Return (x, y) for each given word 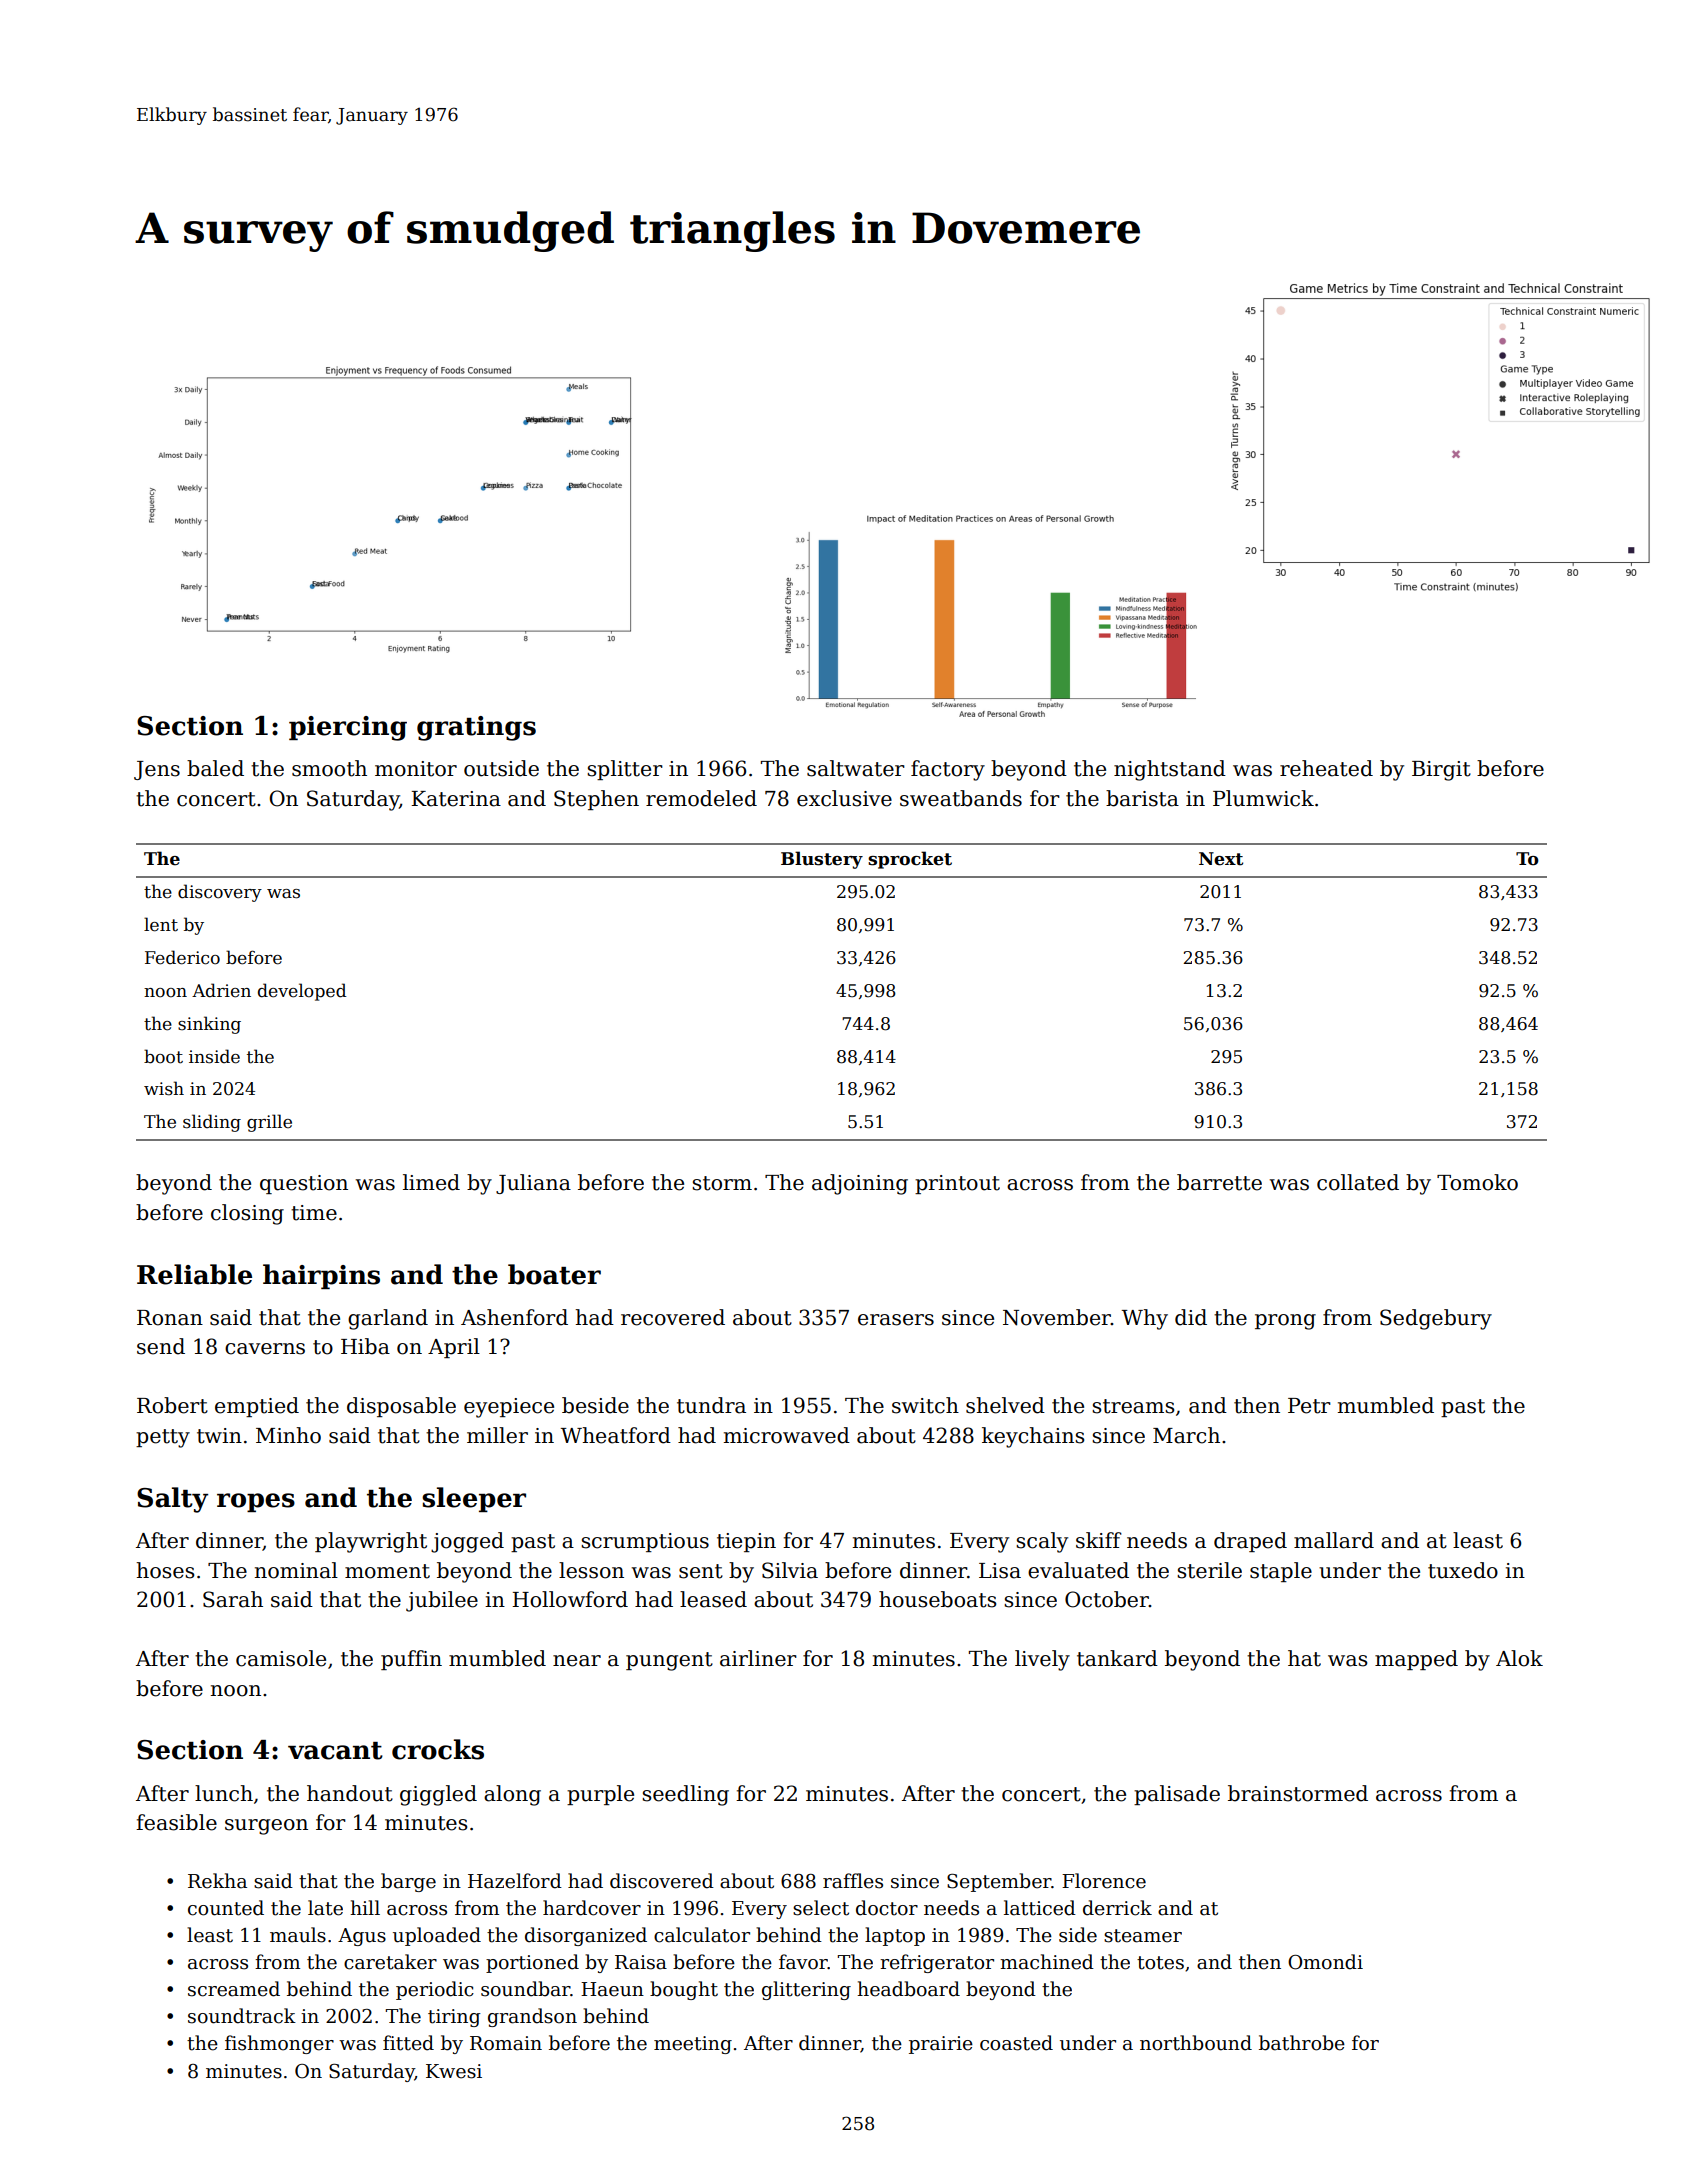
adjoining (860, 1184)
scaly (1042, 1542)
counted (226, 1908)
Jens (157, 770)
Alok (1519, 1658)
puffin (411, 1660)
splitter (625, 770)
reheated (1326, 768)
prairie (941, 2045)
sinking (209, 1025)
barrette (1219, 1182)
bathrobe (1302, 2043)
